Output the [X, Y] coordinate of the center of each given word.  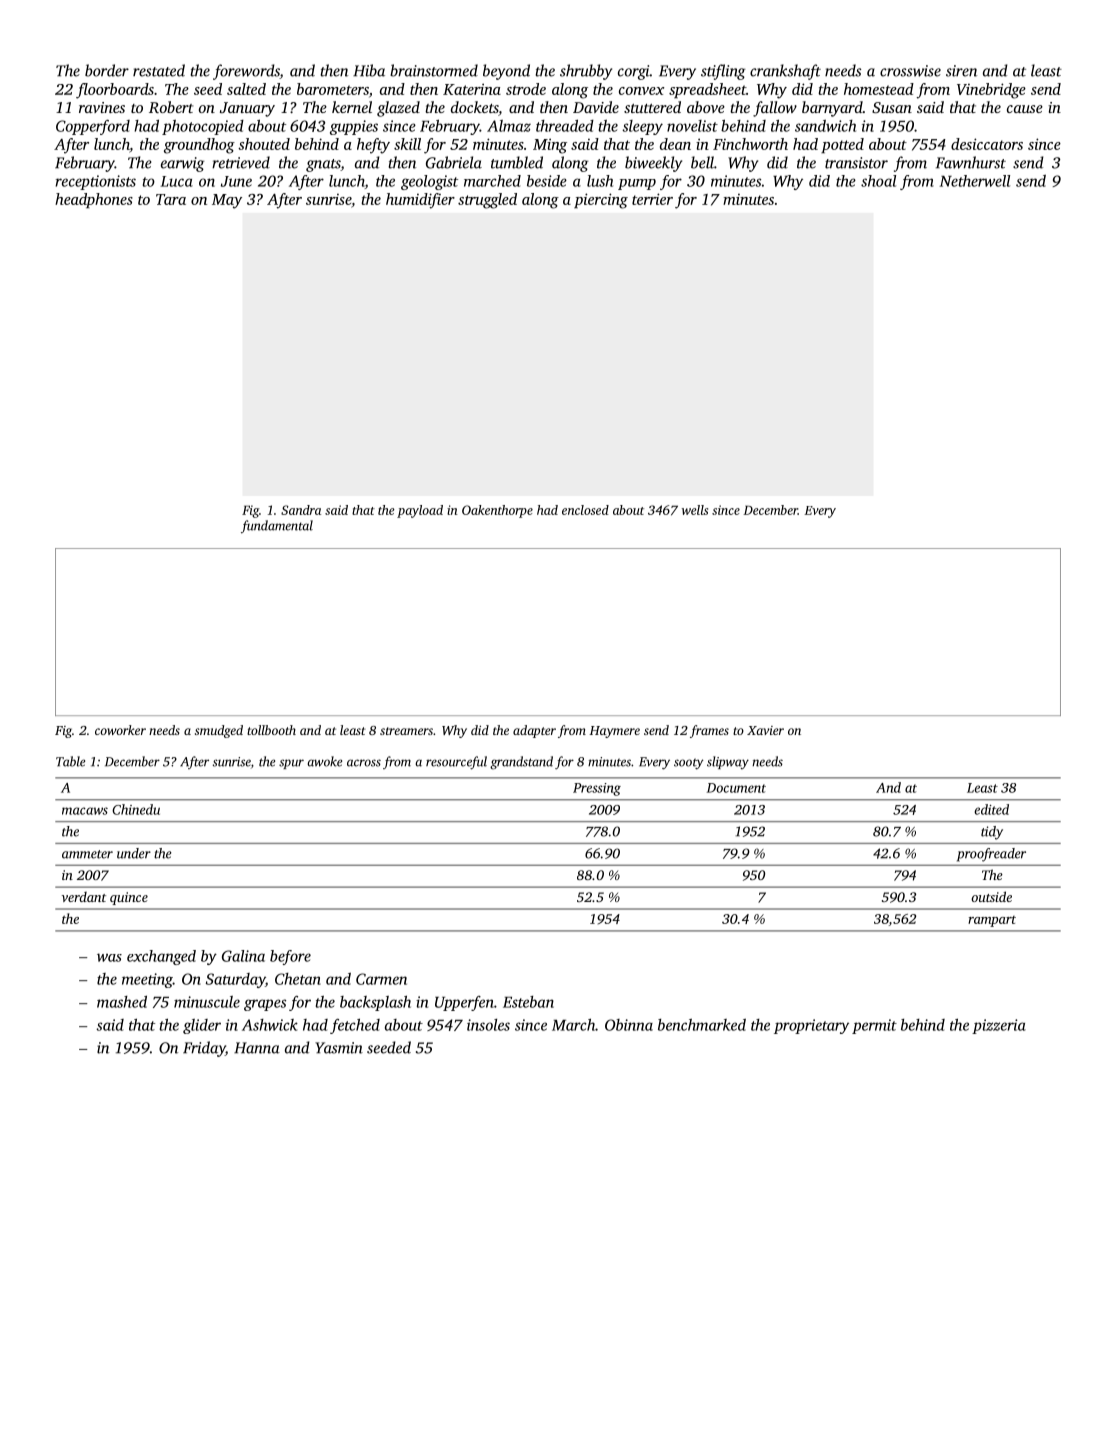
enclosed [585, 510]
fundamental [277, 526]
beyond [506, 72]
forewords [246, 72]
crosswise [910, 71]
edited [991, 809]
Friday [204, 1049]
